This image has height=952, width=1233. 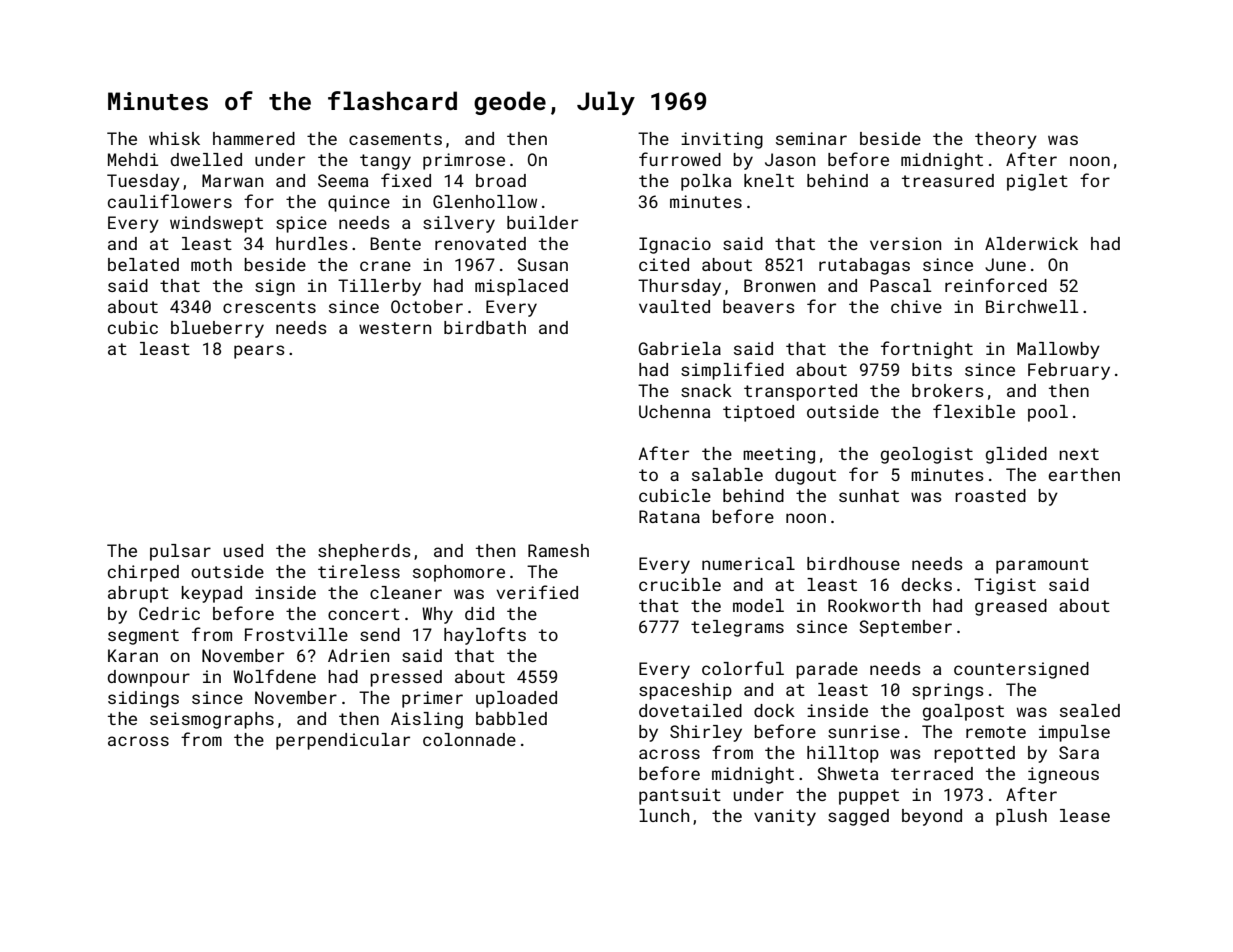 I want to click on abrupt, so click(x=138, y=594).
